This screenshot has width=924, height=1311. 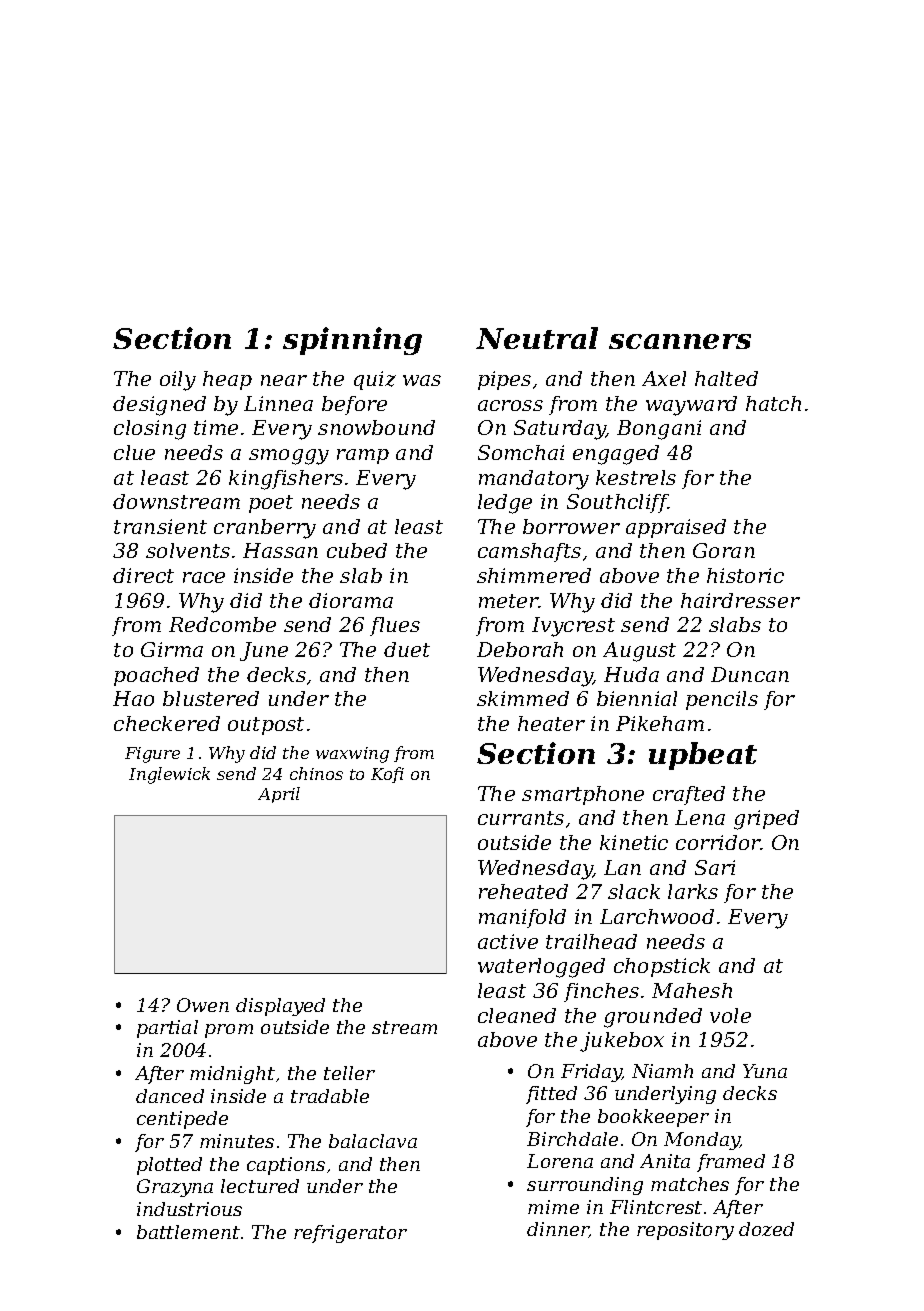 What do you see at coordinates (773, 403) in the screenshot?
I see `hatch` at bounding box center [773, 403].
